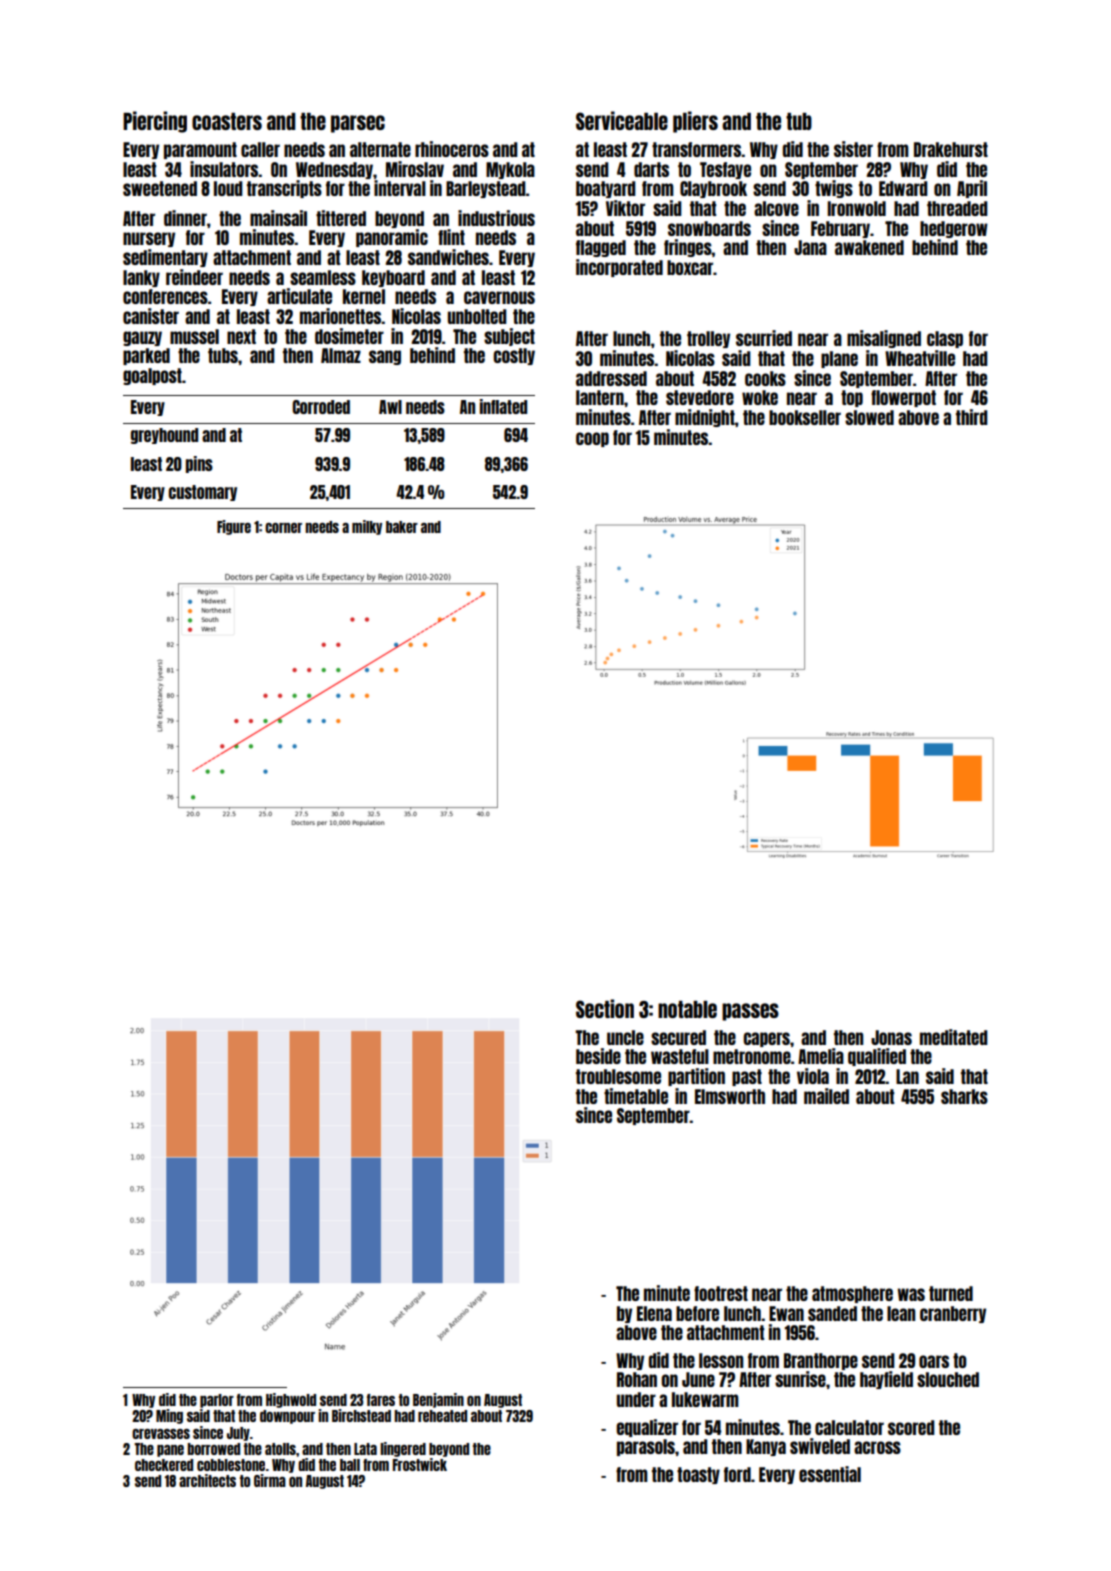  Describe the element at coordinates (283, 528) in the screenshot. I see `corner` at that location.
